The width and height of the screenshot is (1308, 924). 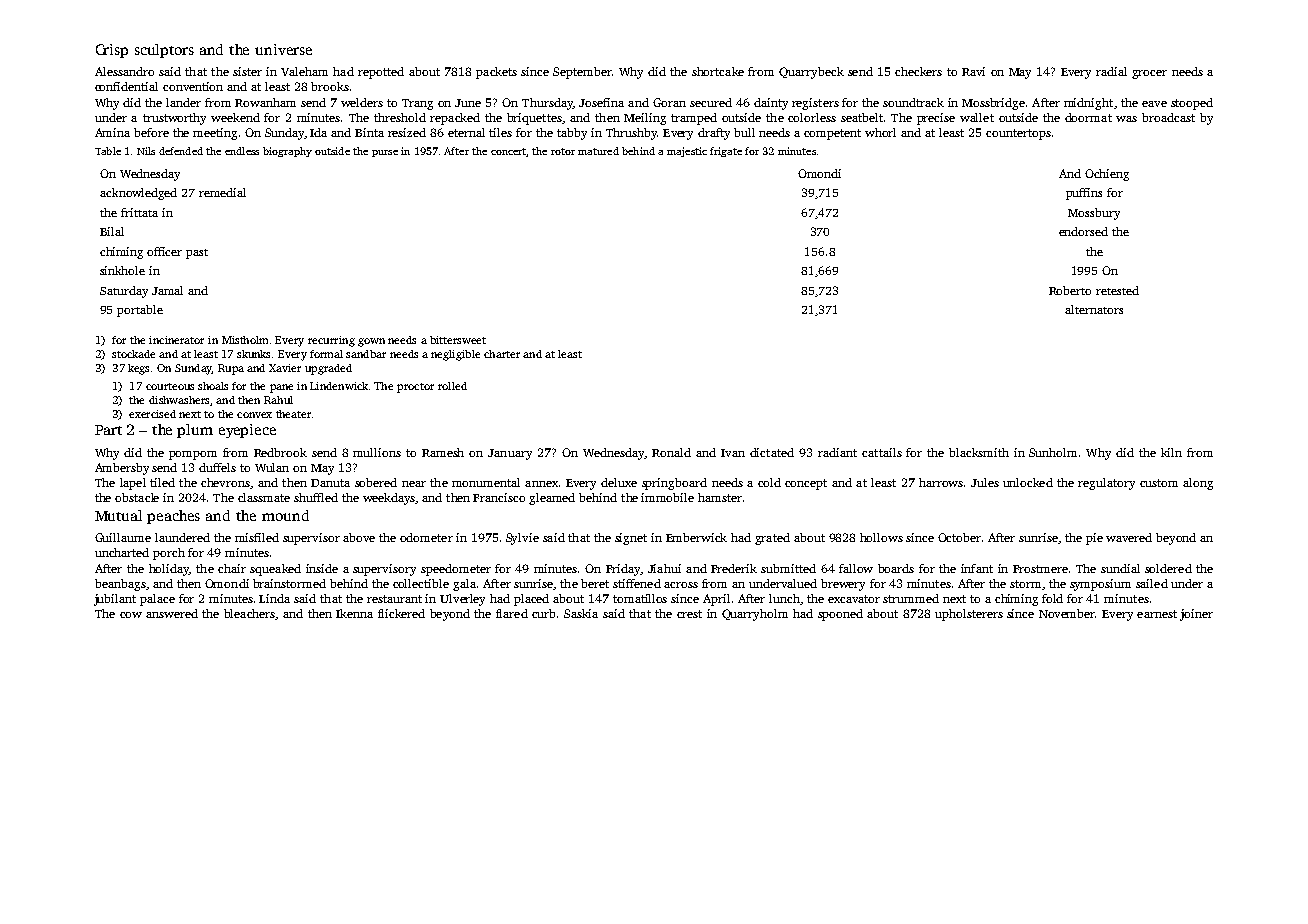 What do you see at coordinates (122, 270) in the screenshot?
I see `sinkhole` at bounding box center [122, 270].
